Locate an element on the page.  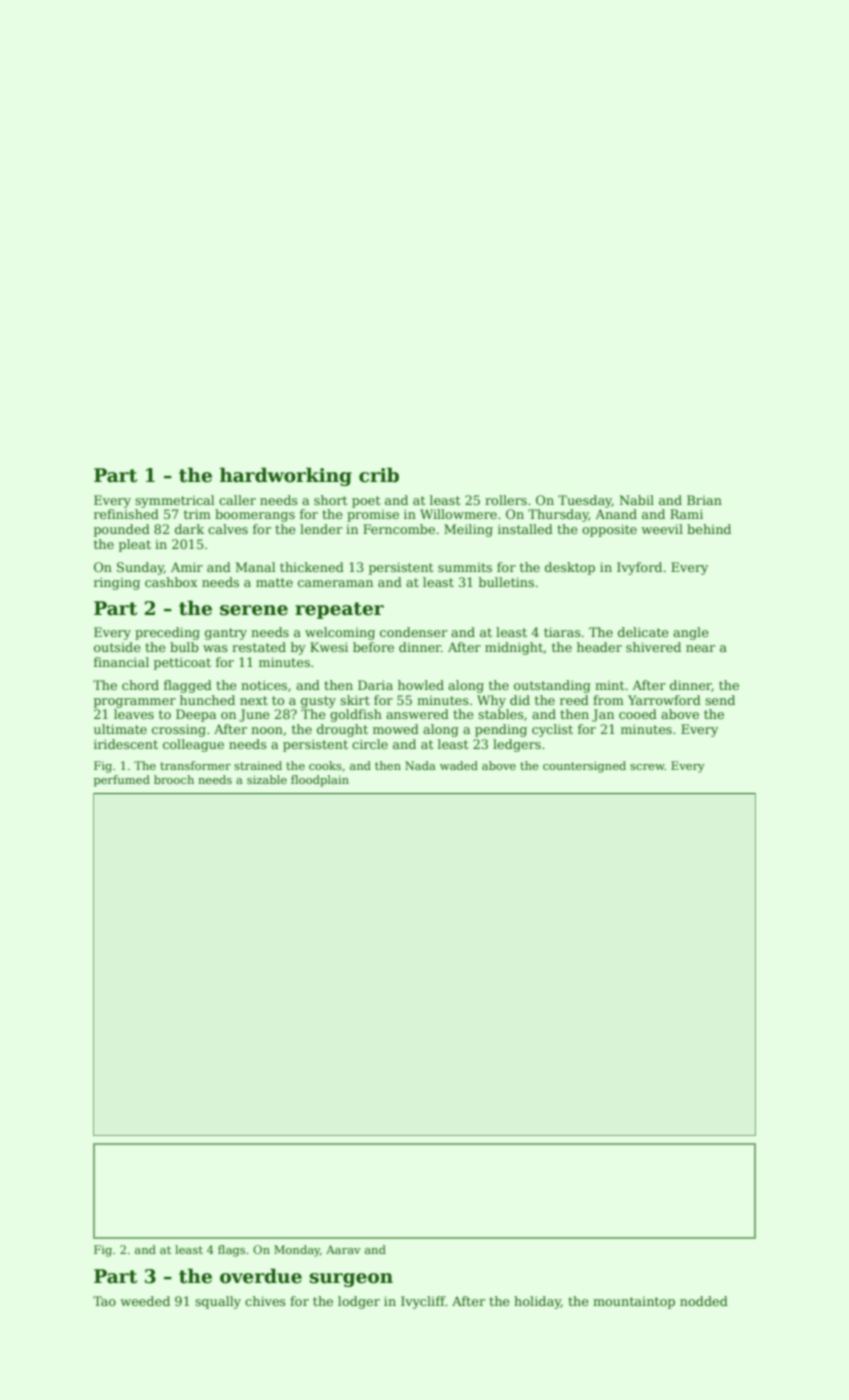
flags is located at coordinates (231, 1251).
